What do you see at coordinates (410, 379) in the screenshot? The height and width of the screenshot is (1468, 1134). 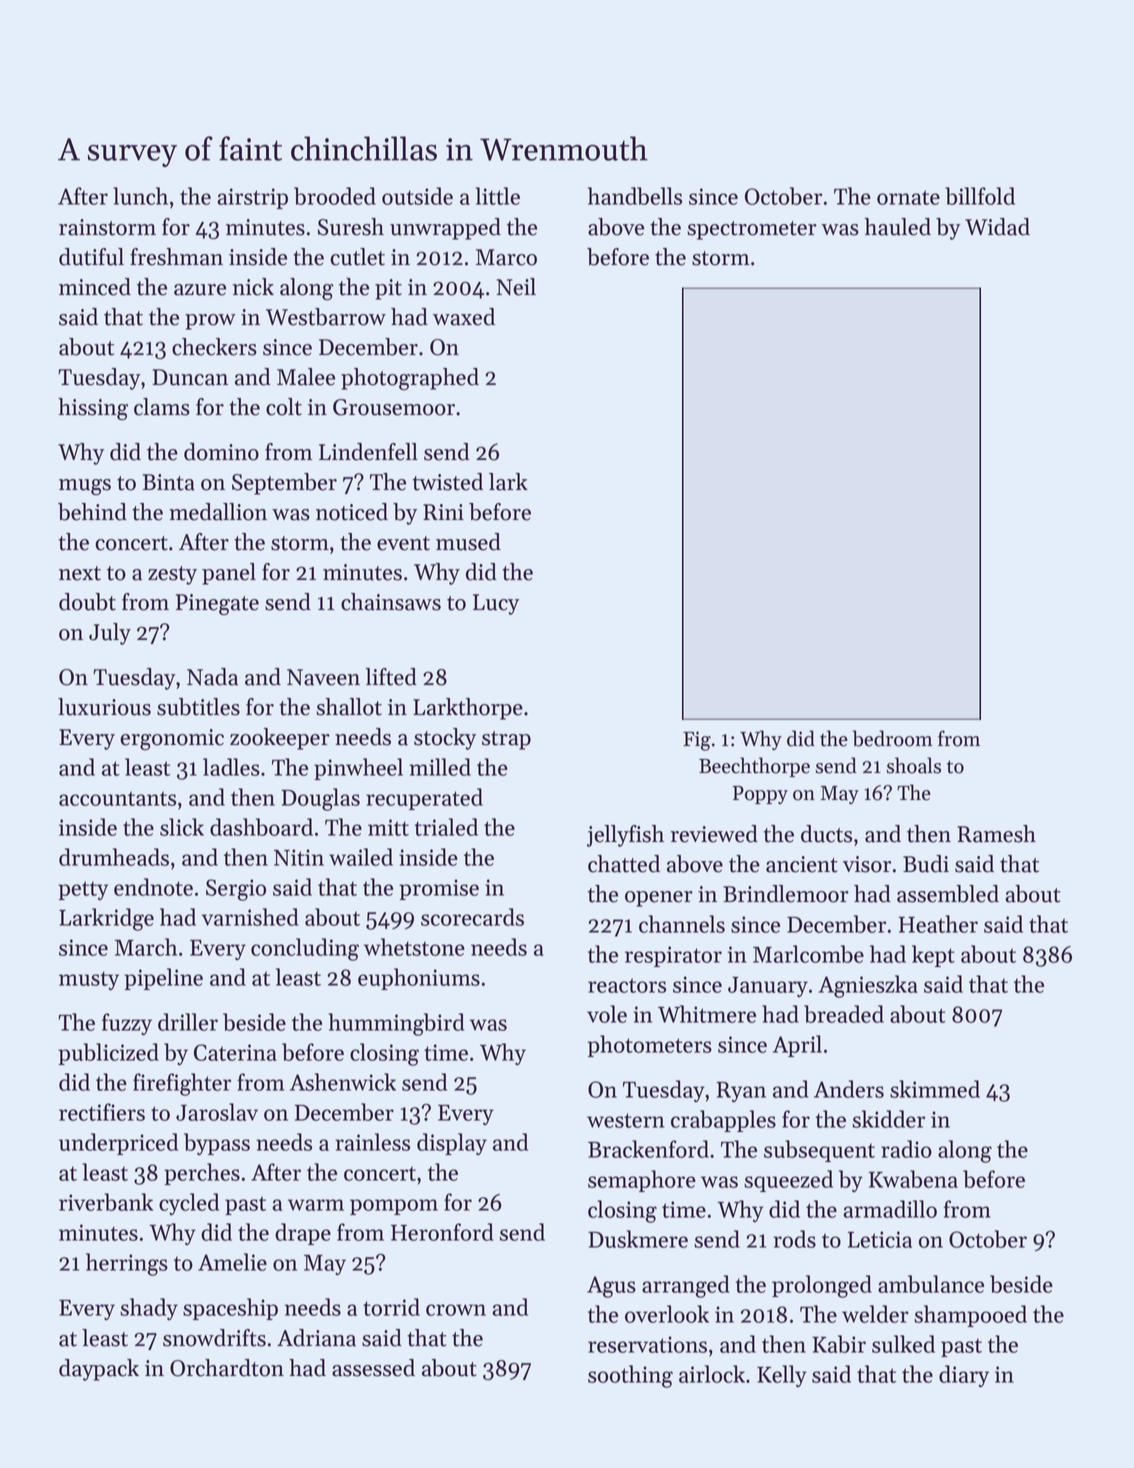 I see `photographed` at bounding box center [410, 379].
